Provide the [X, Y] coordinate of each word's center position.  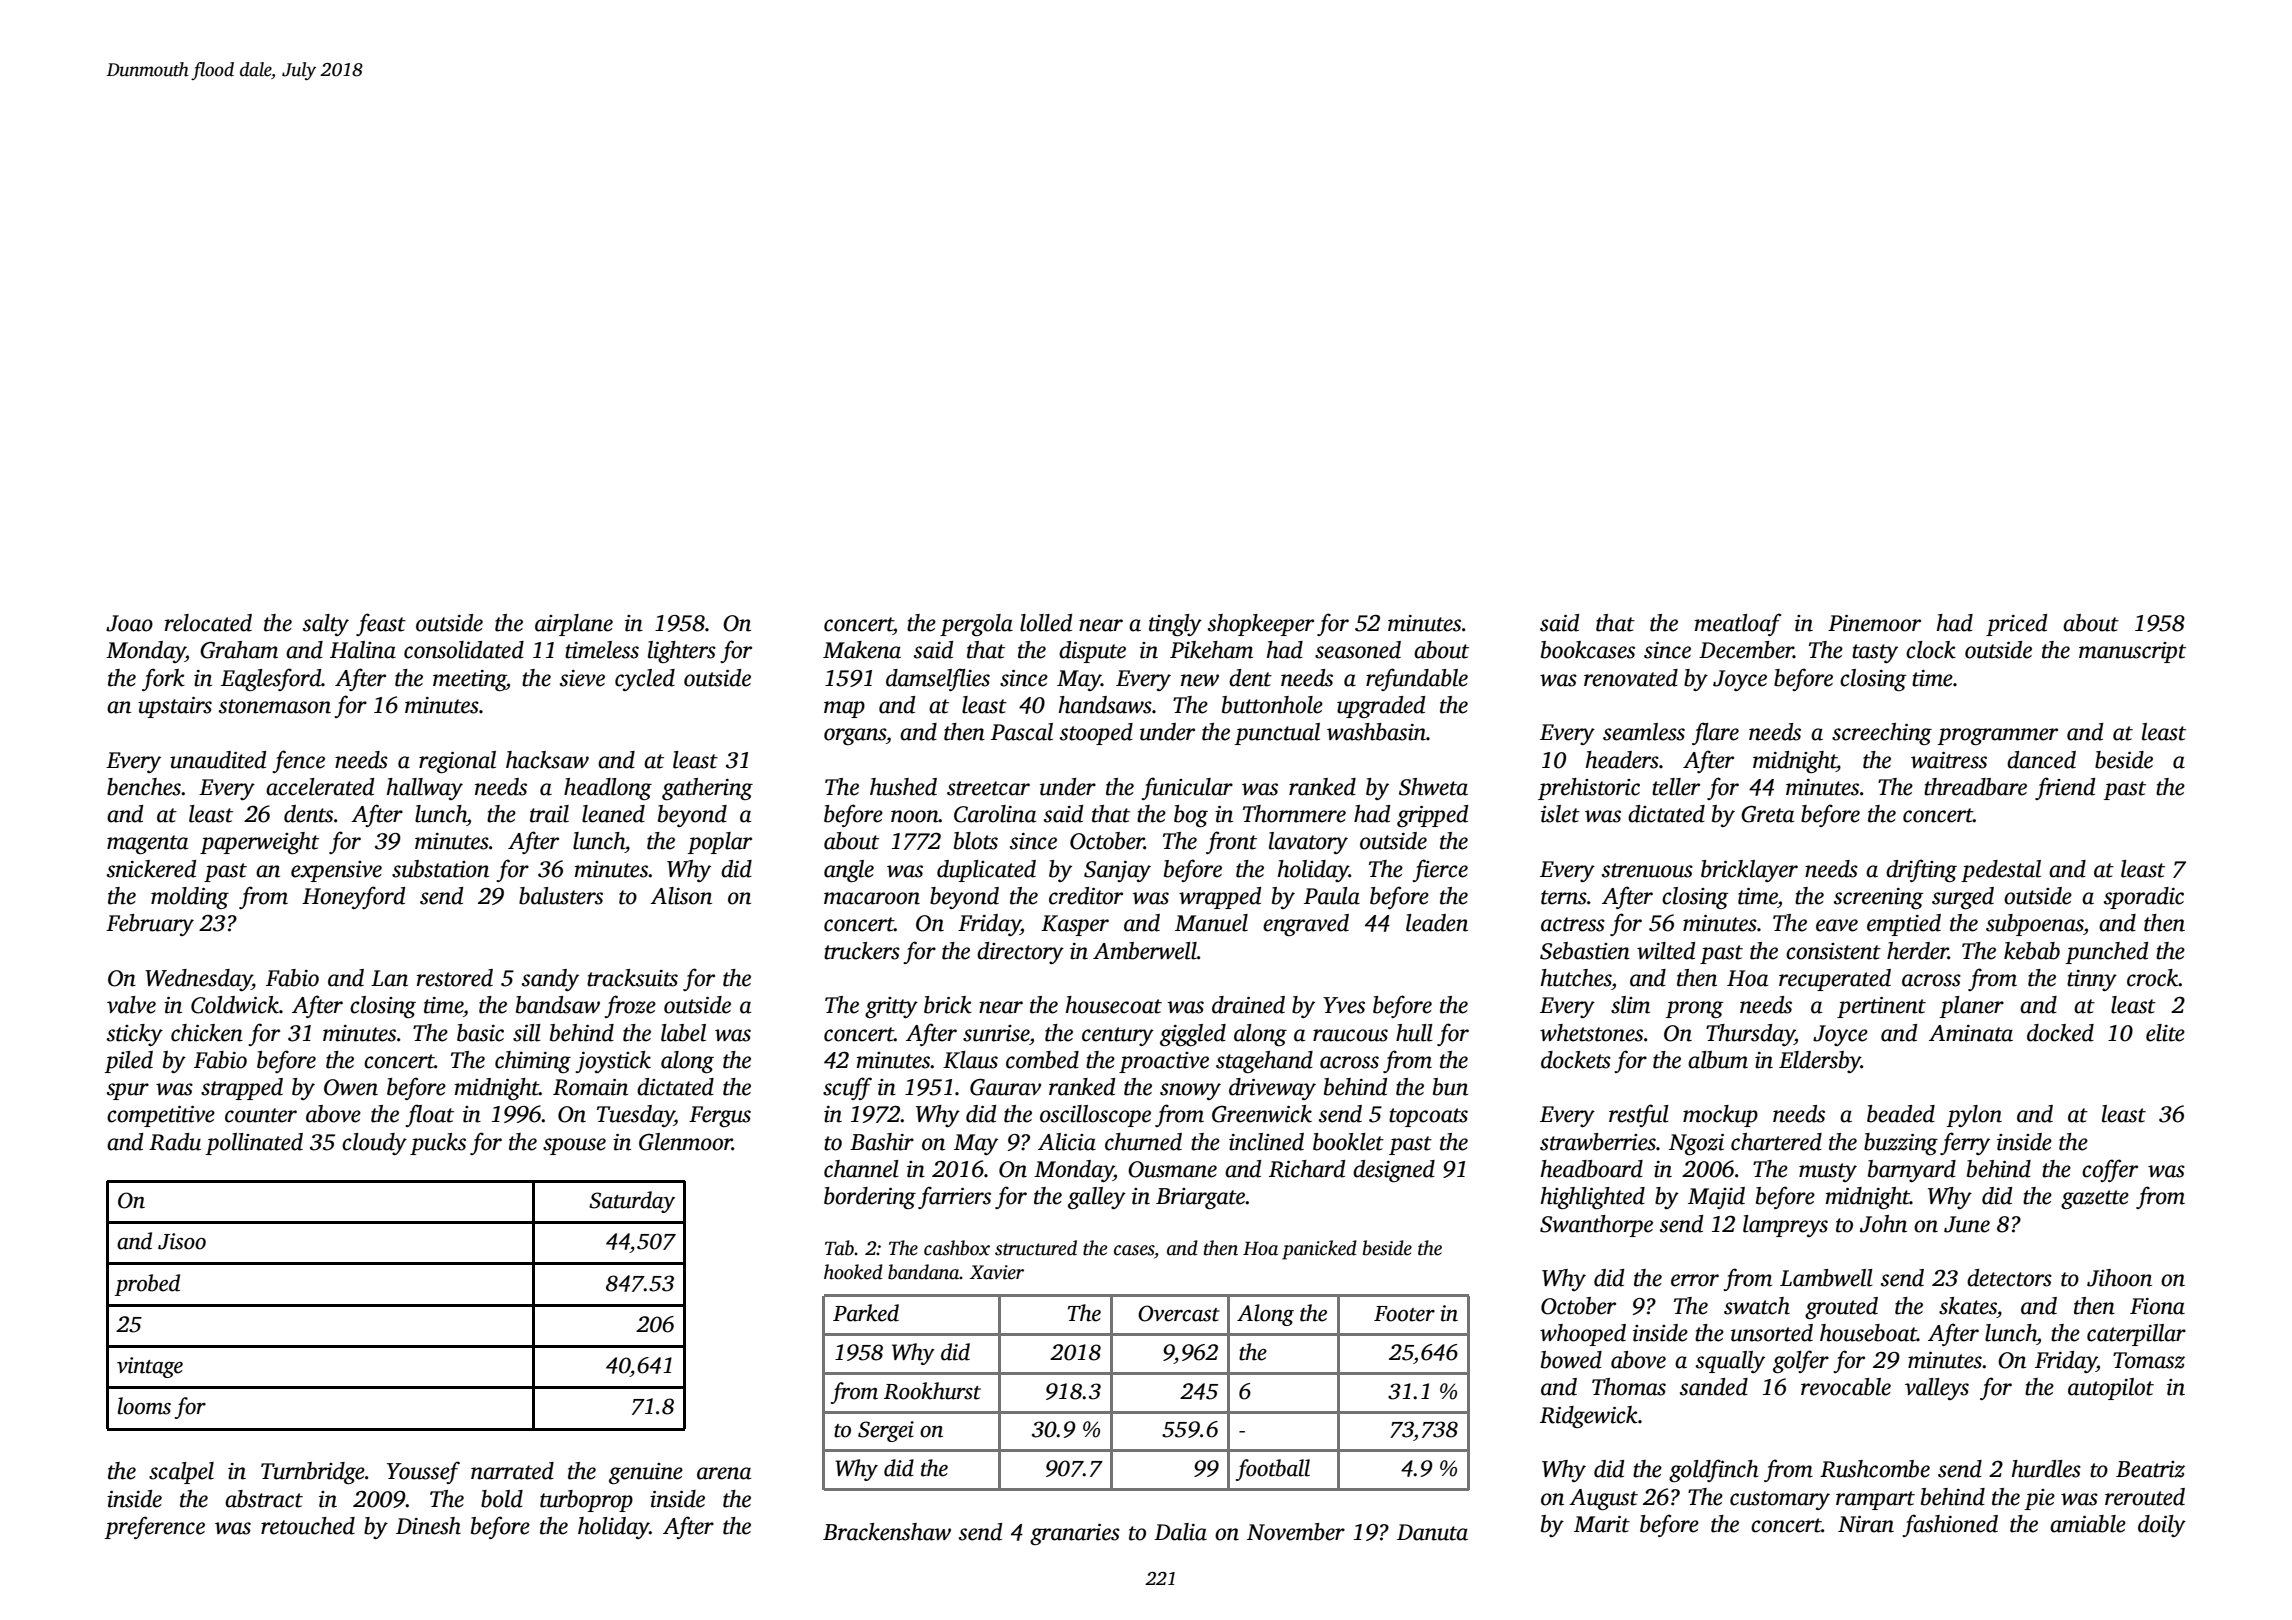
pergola [976, 625]
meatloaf [1738, 624]
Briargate [1200, 1198]
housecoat [1114, 1005]
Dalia [1180, 1532]
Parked [866, 1313]
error [1695, 1280]
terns [1564, 897]
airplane [574, 625]
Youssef [423, 1472]
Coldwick [235, 1005]
